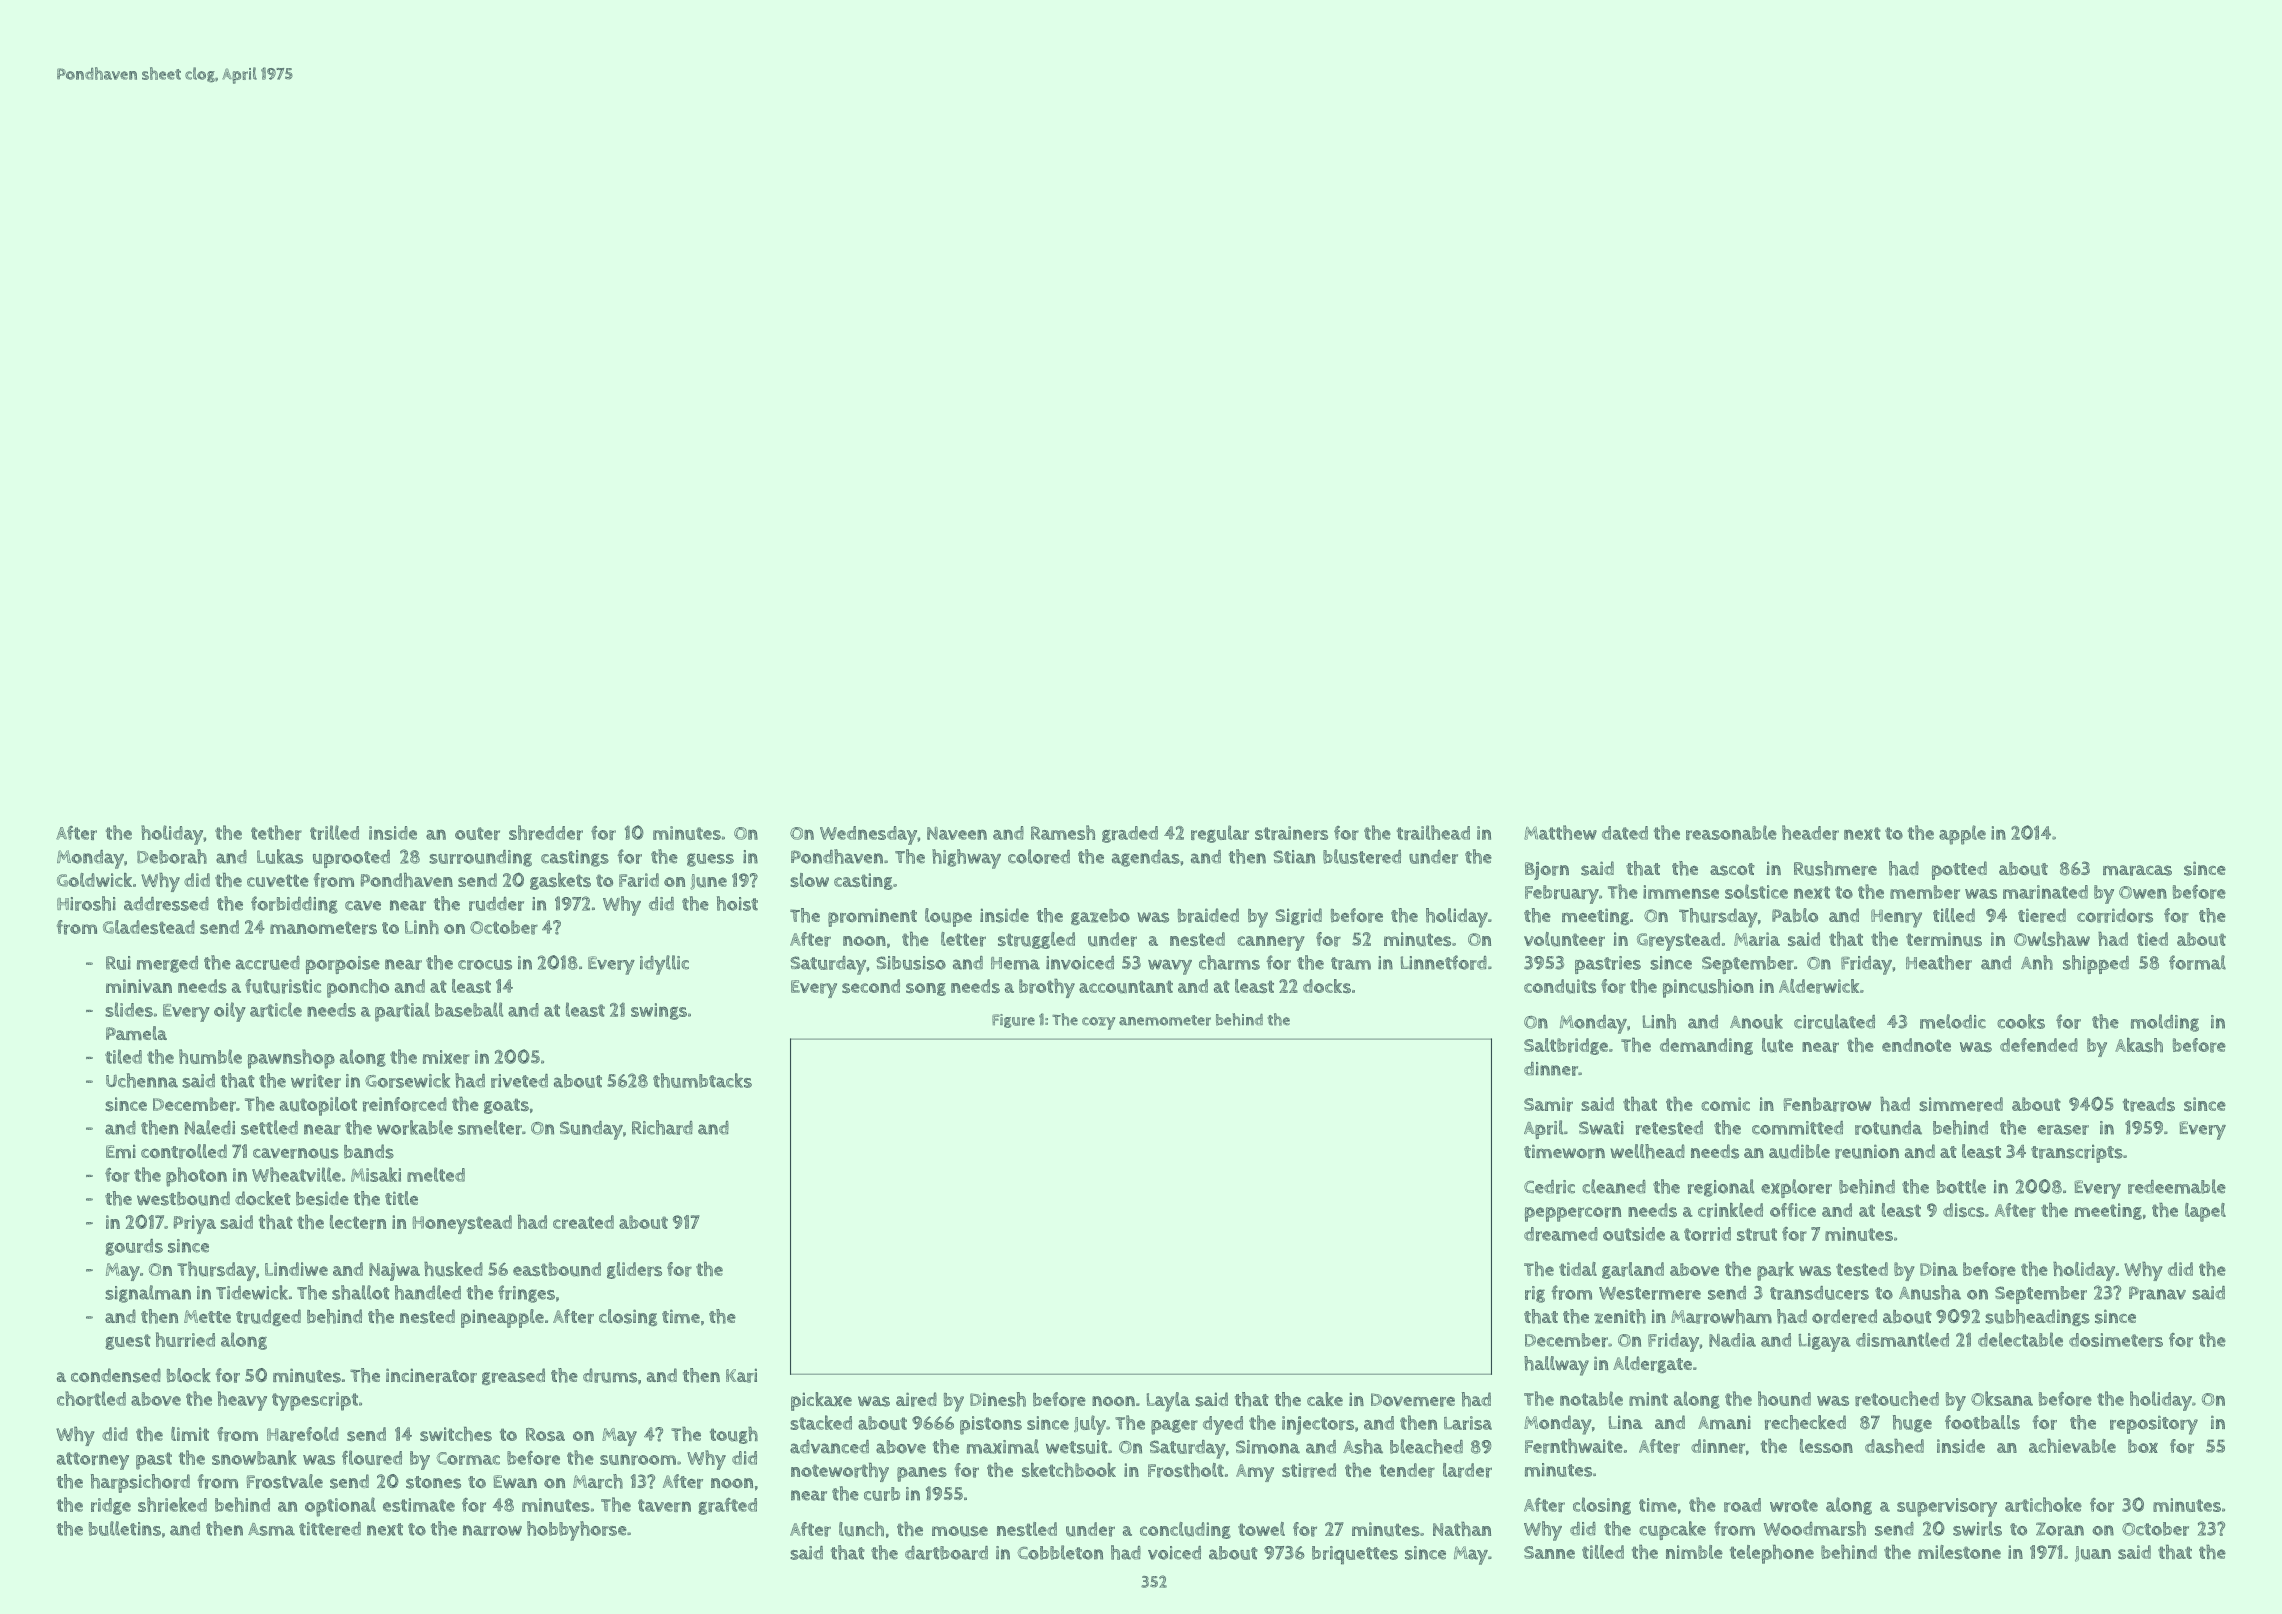 This document has height=1614, width=2282. What do you see at coordinates (276, 832) in the document?
I see `tether` at bounding box center [276, 832].
